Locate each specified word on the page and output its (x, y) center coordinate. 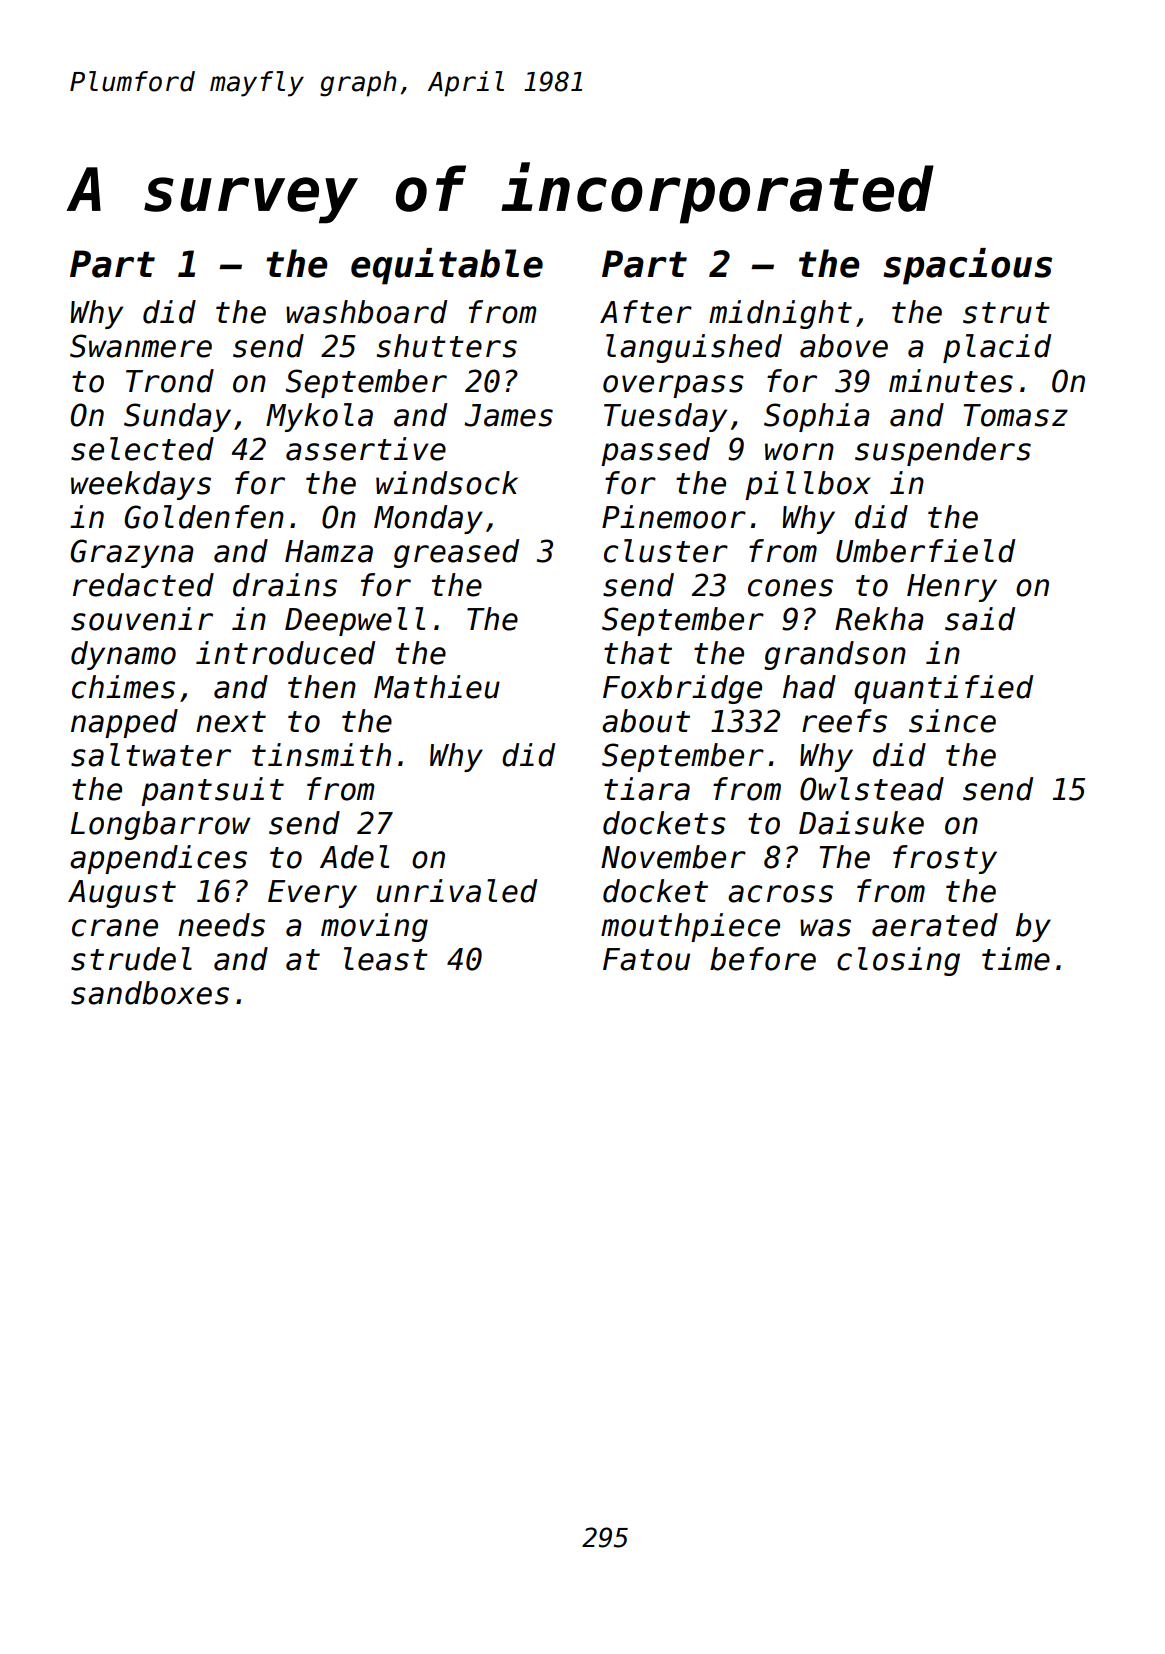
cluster (666, 551)
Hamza (329, 551)
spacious (967, 266)
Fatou (646, 959)
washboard (366, 312)
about (646, 721)
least (386, 959)
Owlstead (872, 789)
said (980, 619)
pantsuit (212, 791)
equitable (447, 266)
